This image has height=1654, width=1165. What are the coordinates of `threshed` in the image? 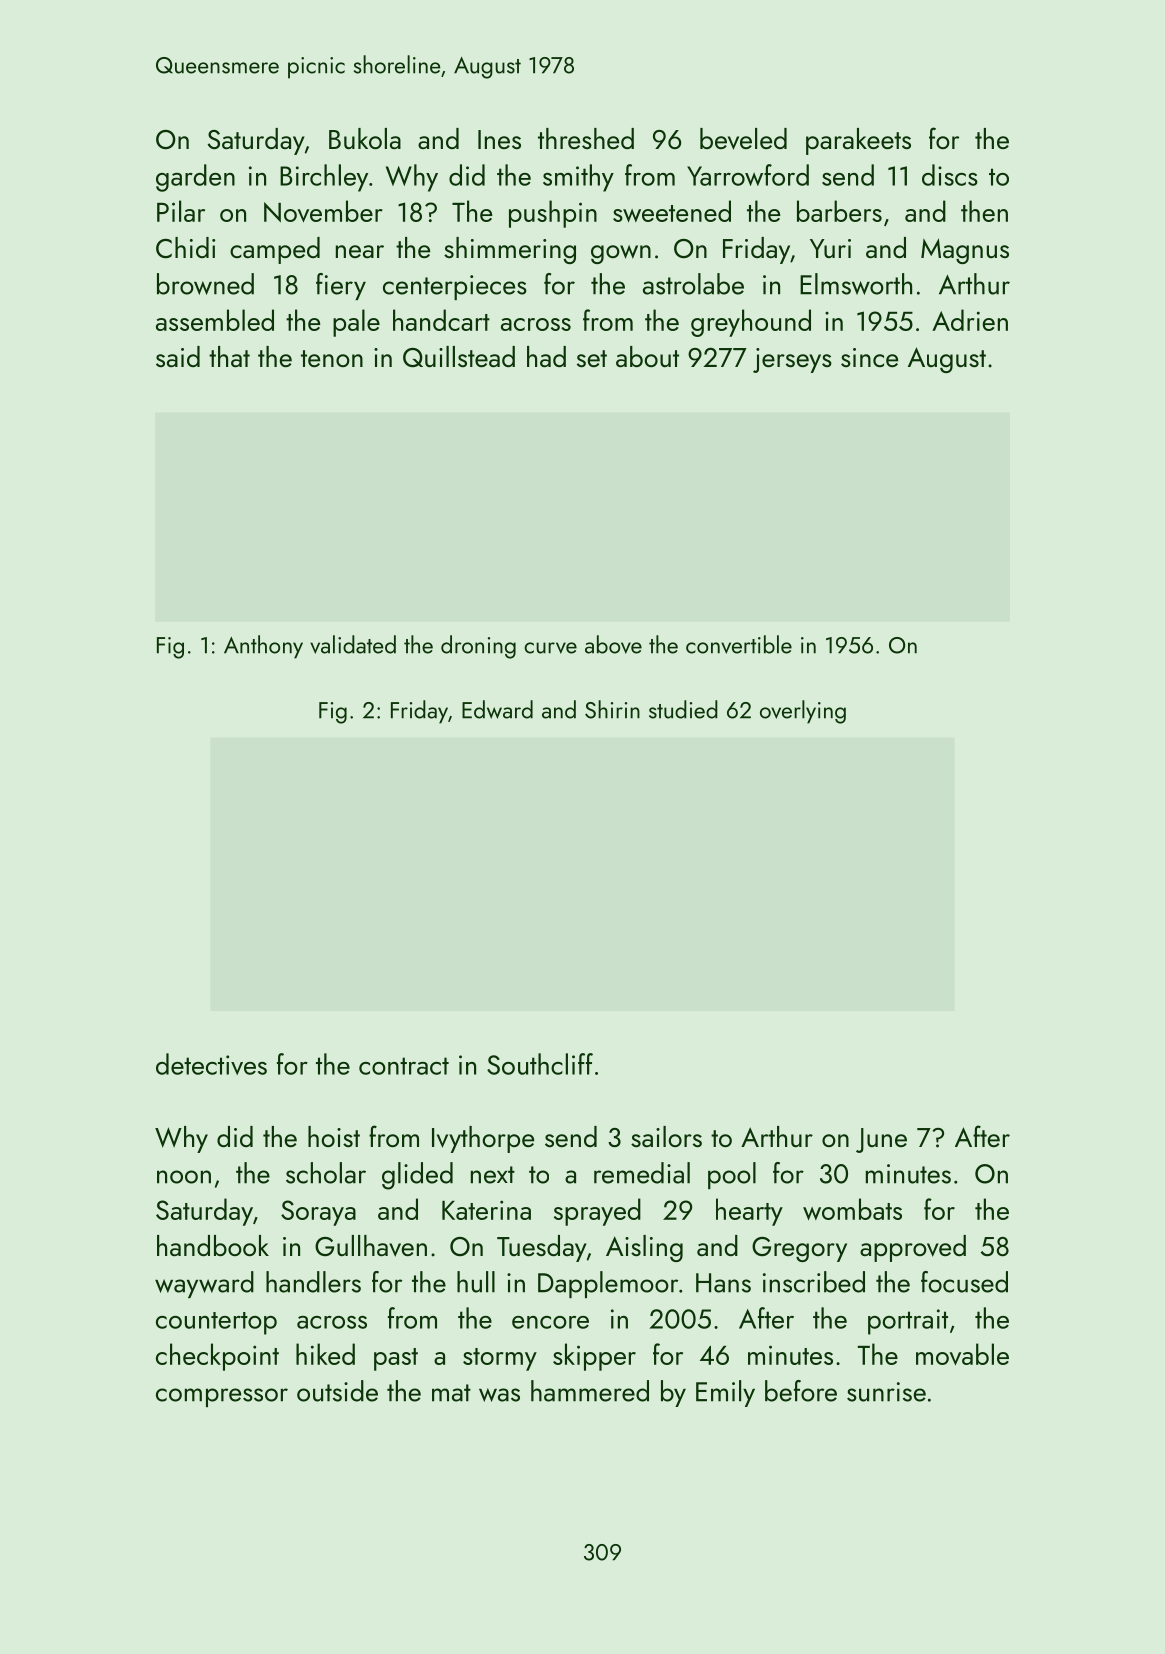 It's located at (586, 138).
